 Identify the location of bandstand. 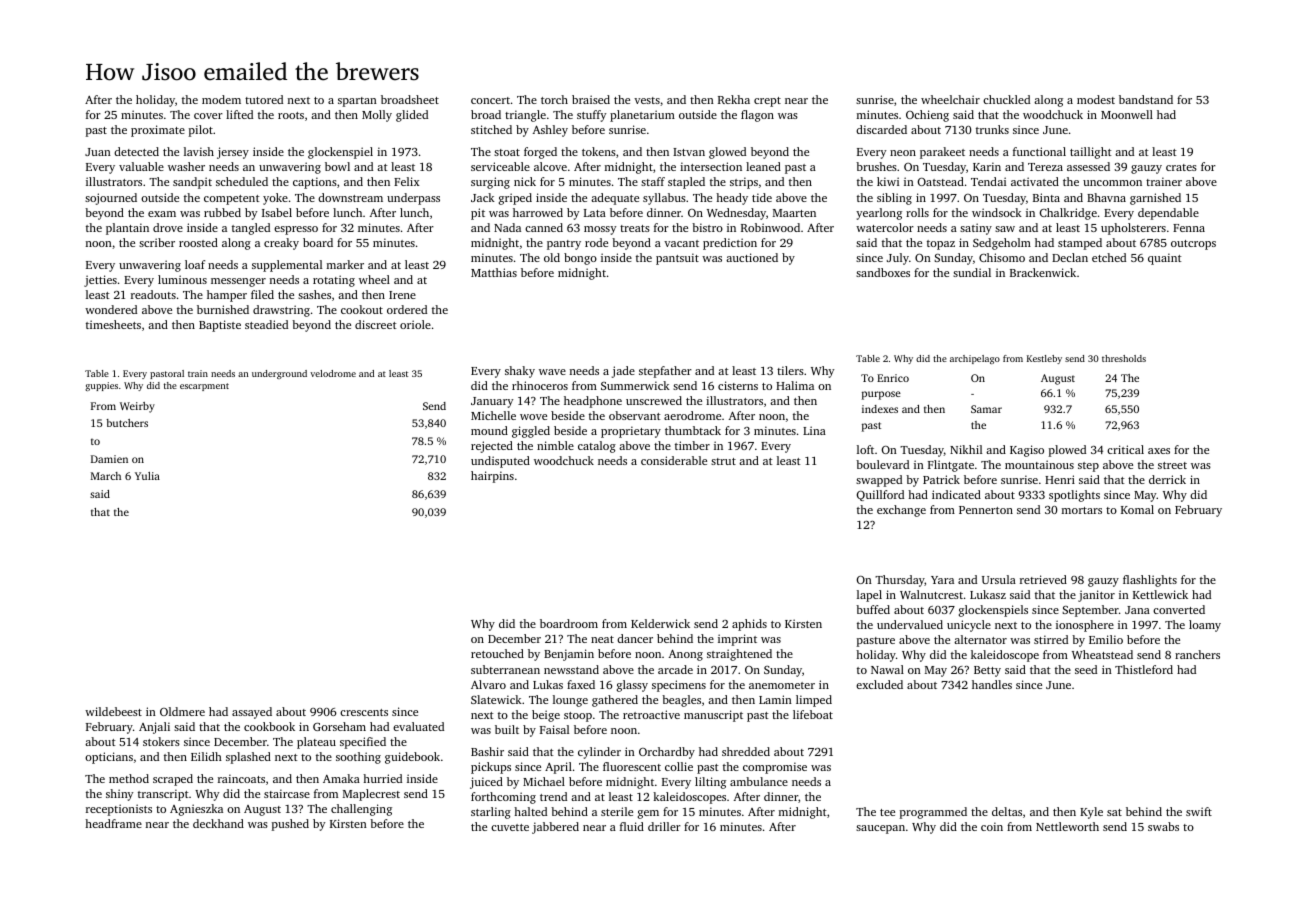
(1146, 99).
